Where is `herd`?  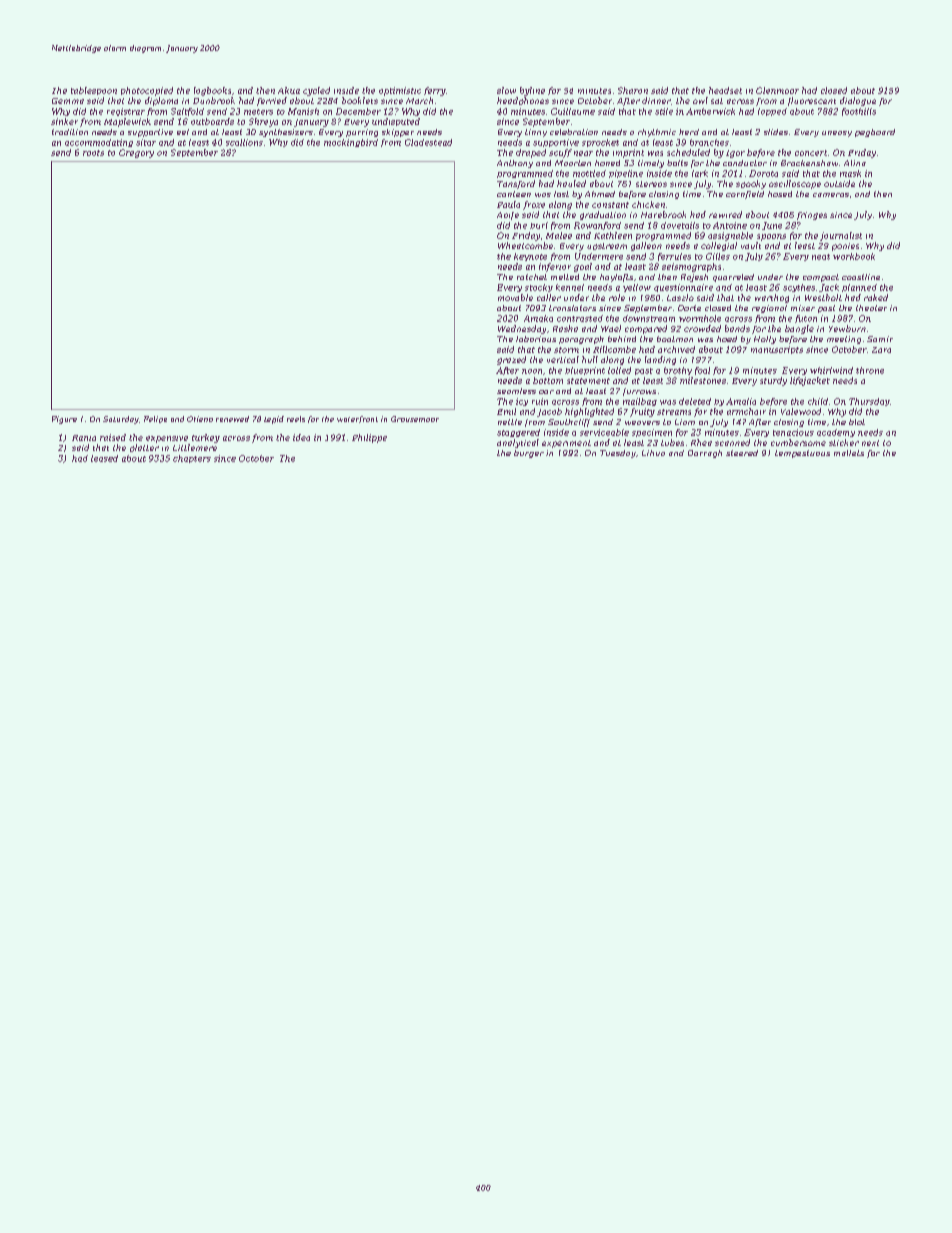 herd is located at coordinates (689, 132).
